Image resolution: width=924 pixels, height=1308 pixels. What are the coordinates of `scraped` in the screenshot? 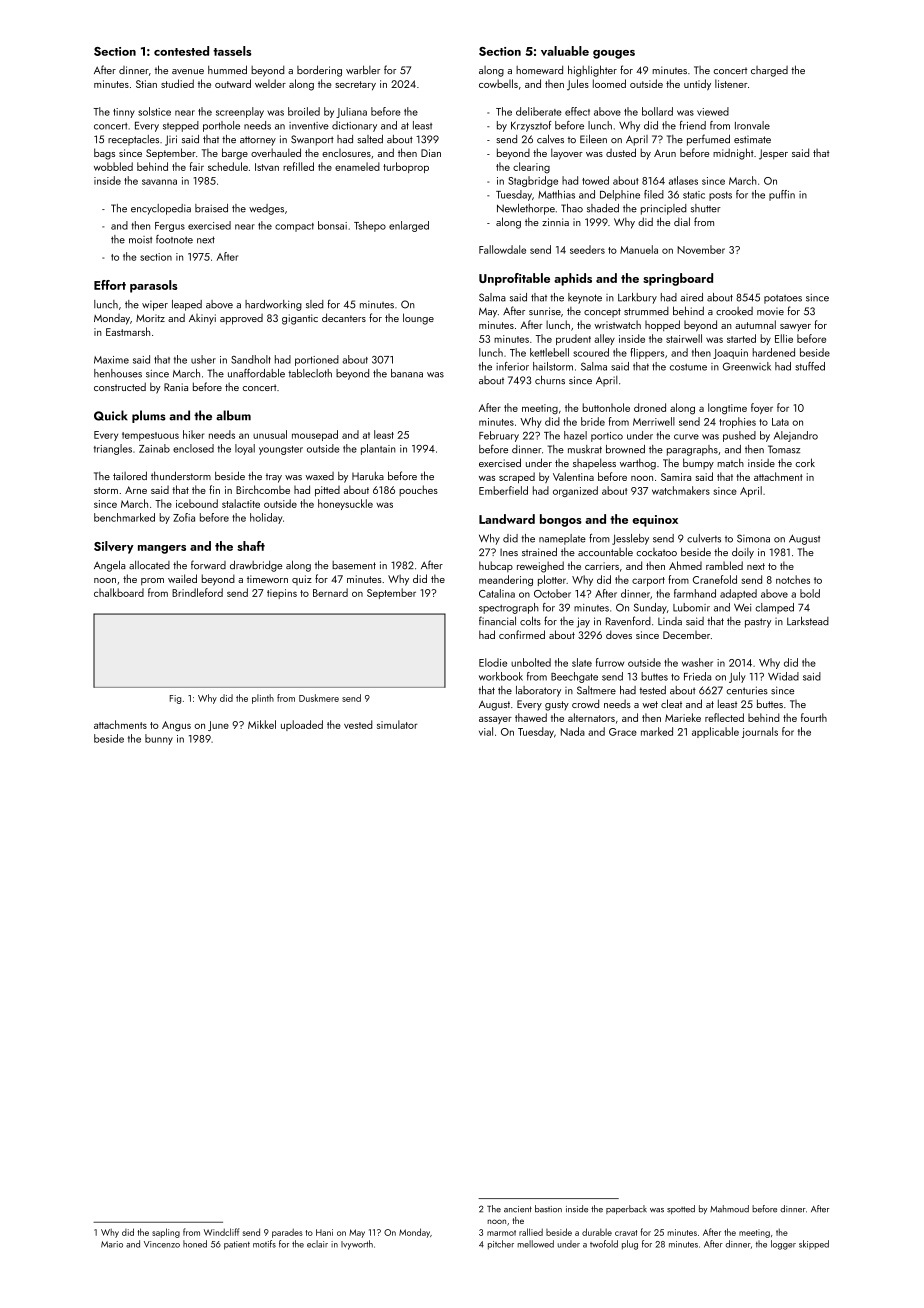 It's located at (517, 477).
